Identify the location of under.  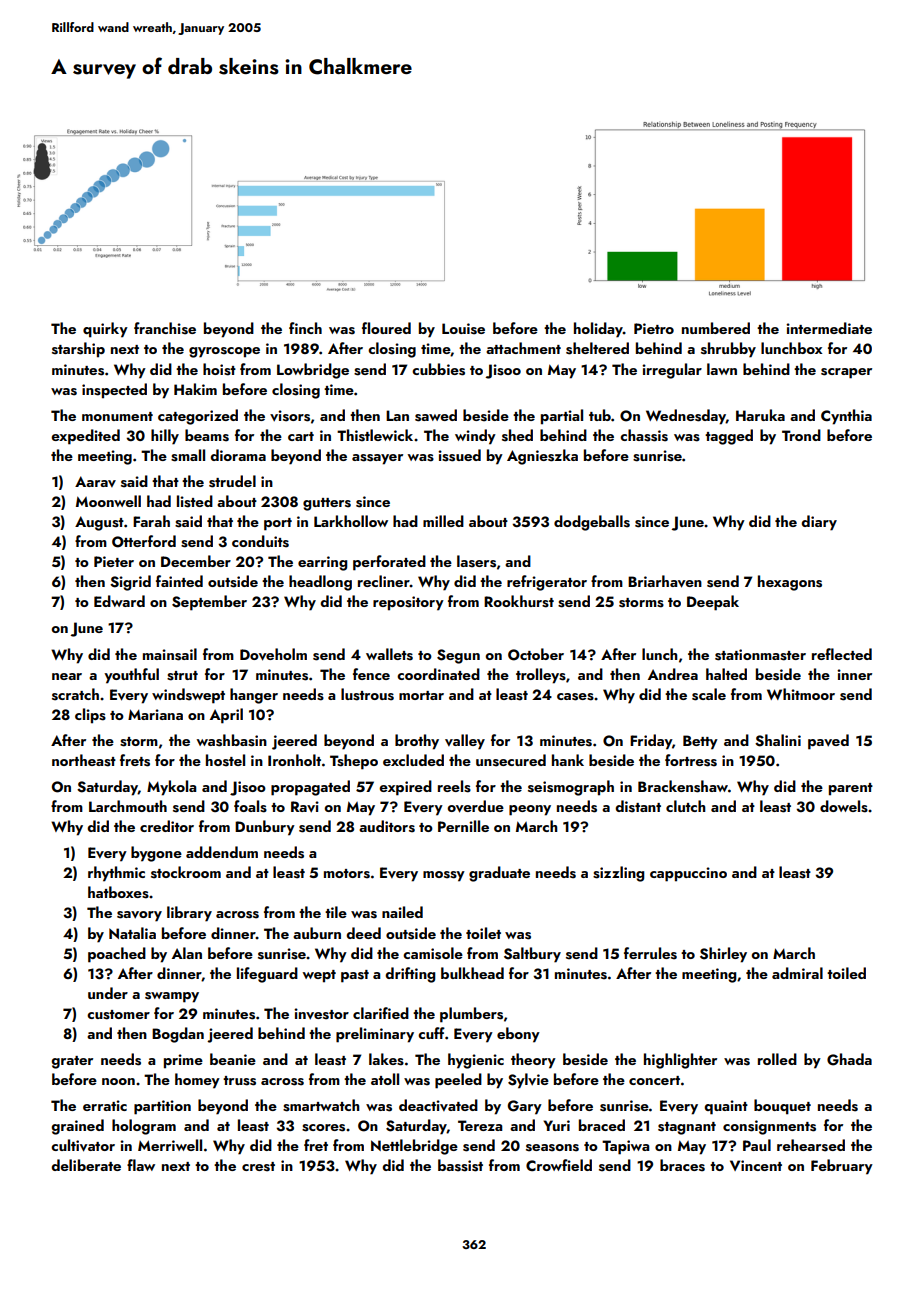
(108, 993).
